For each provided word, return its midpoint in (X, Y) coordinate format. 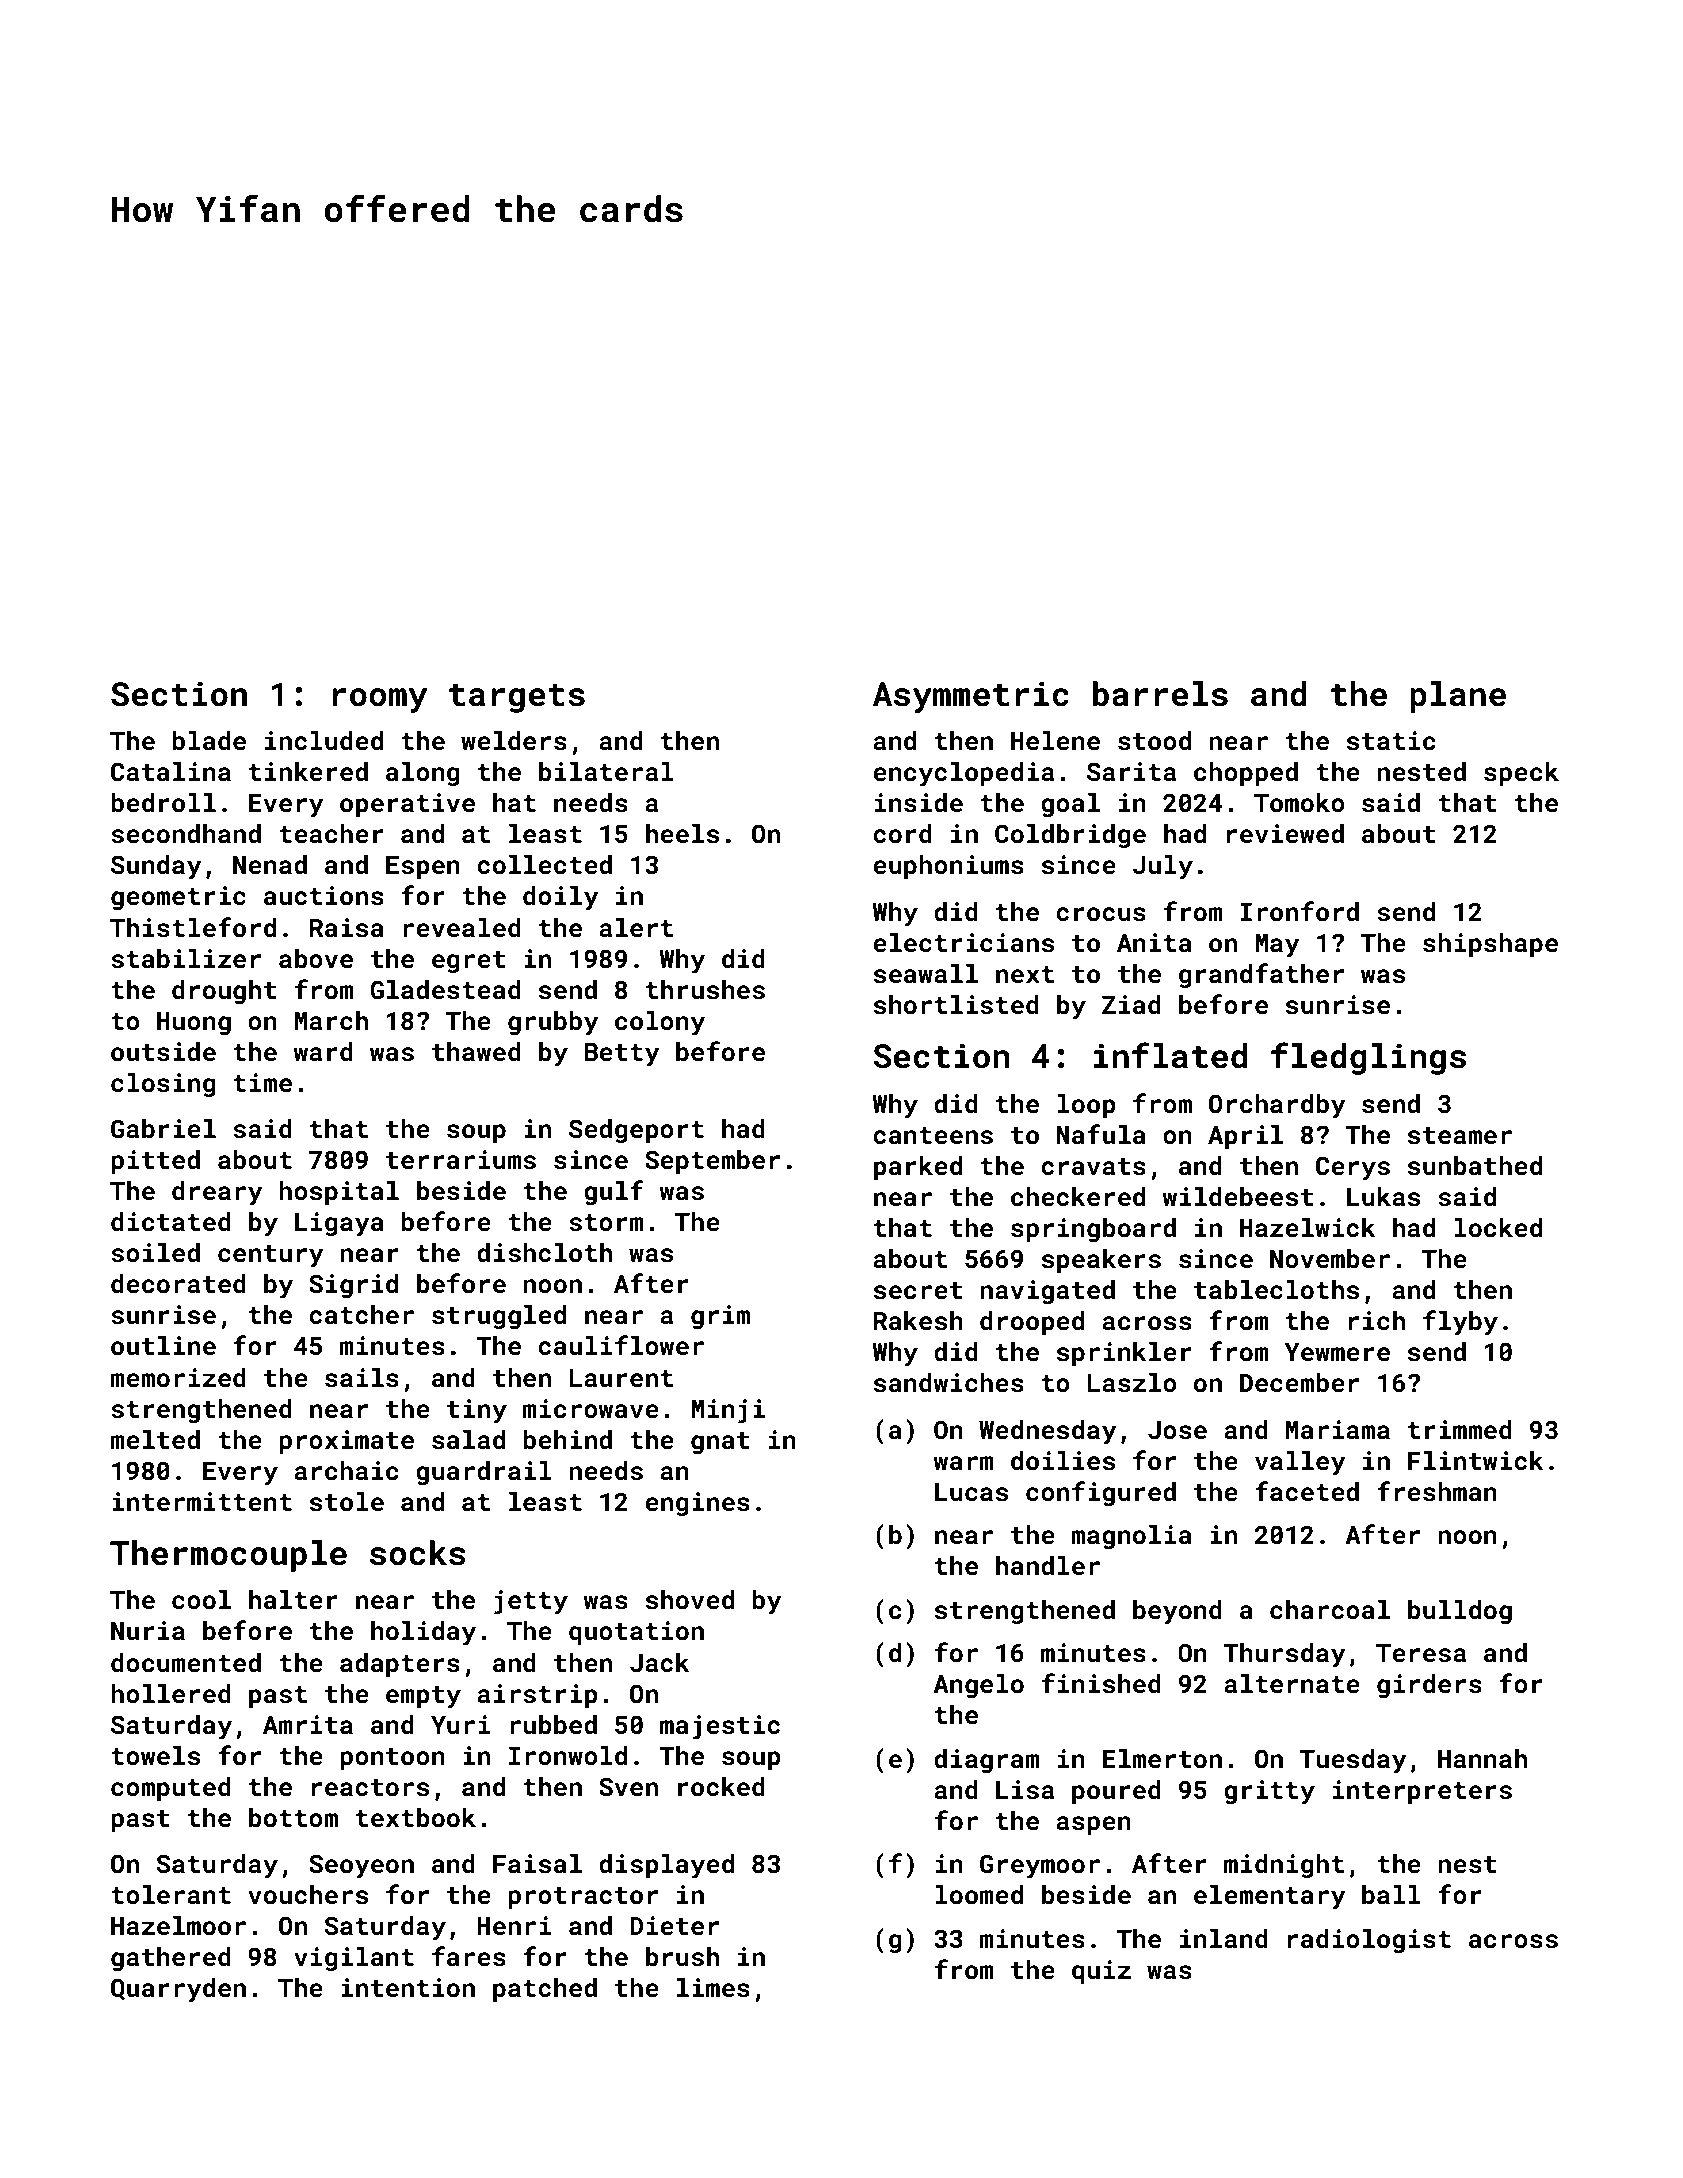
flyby (1460, 1323)
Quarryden (178, 1990)
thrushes (705, 990)
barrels (1160, 694)
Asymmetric (971, 697)
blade (209, 741)
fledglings (1368, 1058)
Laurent (621, 1378)
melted (155, 1440)
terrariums (461, 1160)
